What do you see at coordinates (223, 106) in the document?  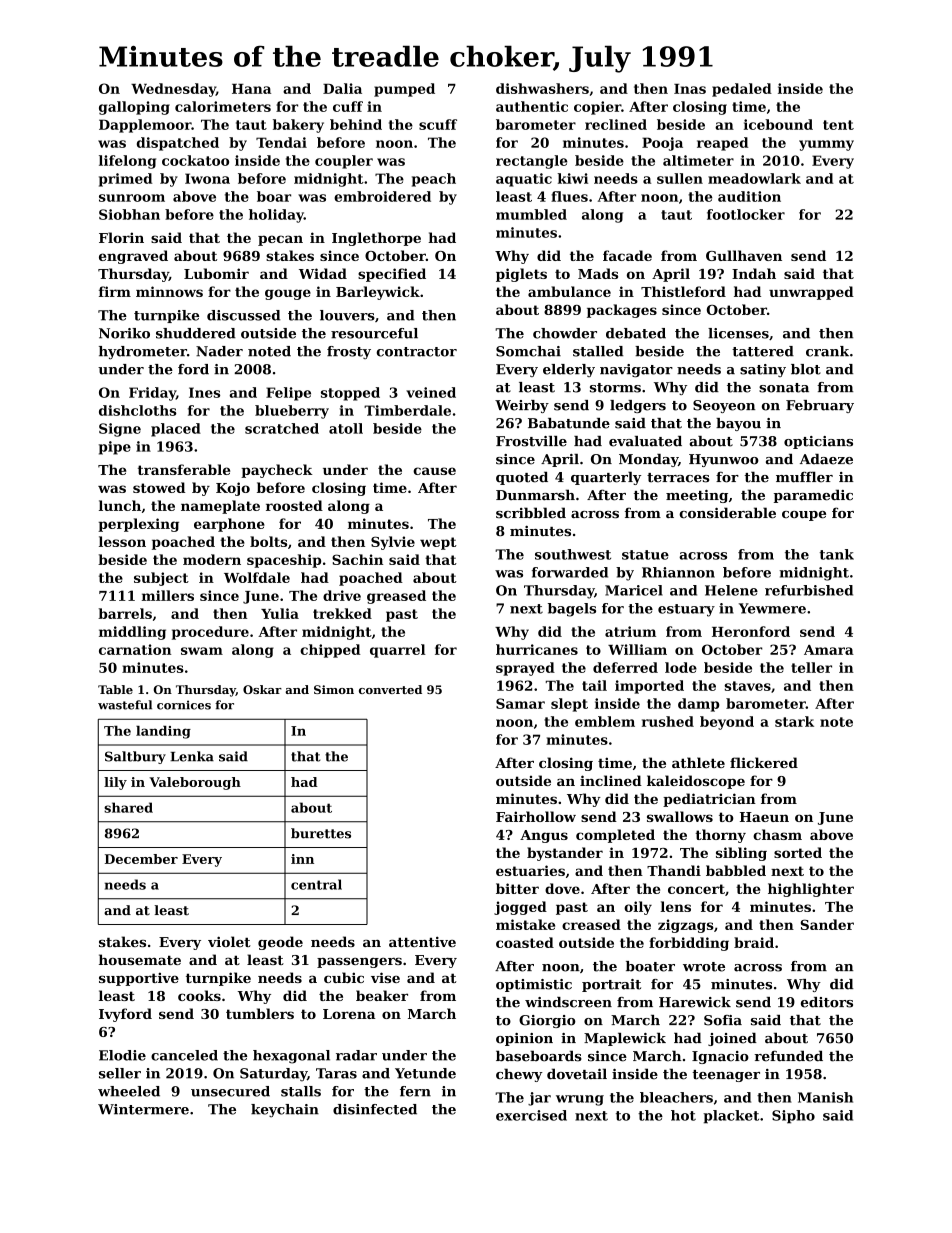 I see `calorimeters` at bounding box center [223, 106].
